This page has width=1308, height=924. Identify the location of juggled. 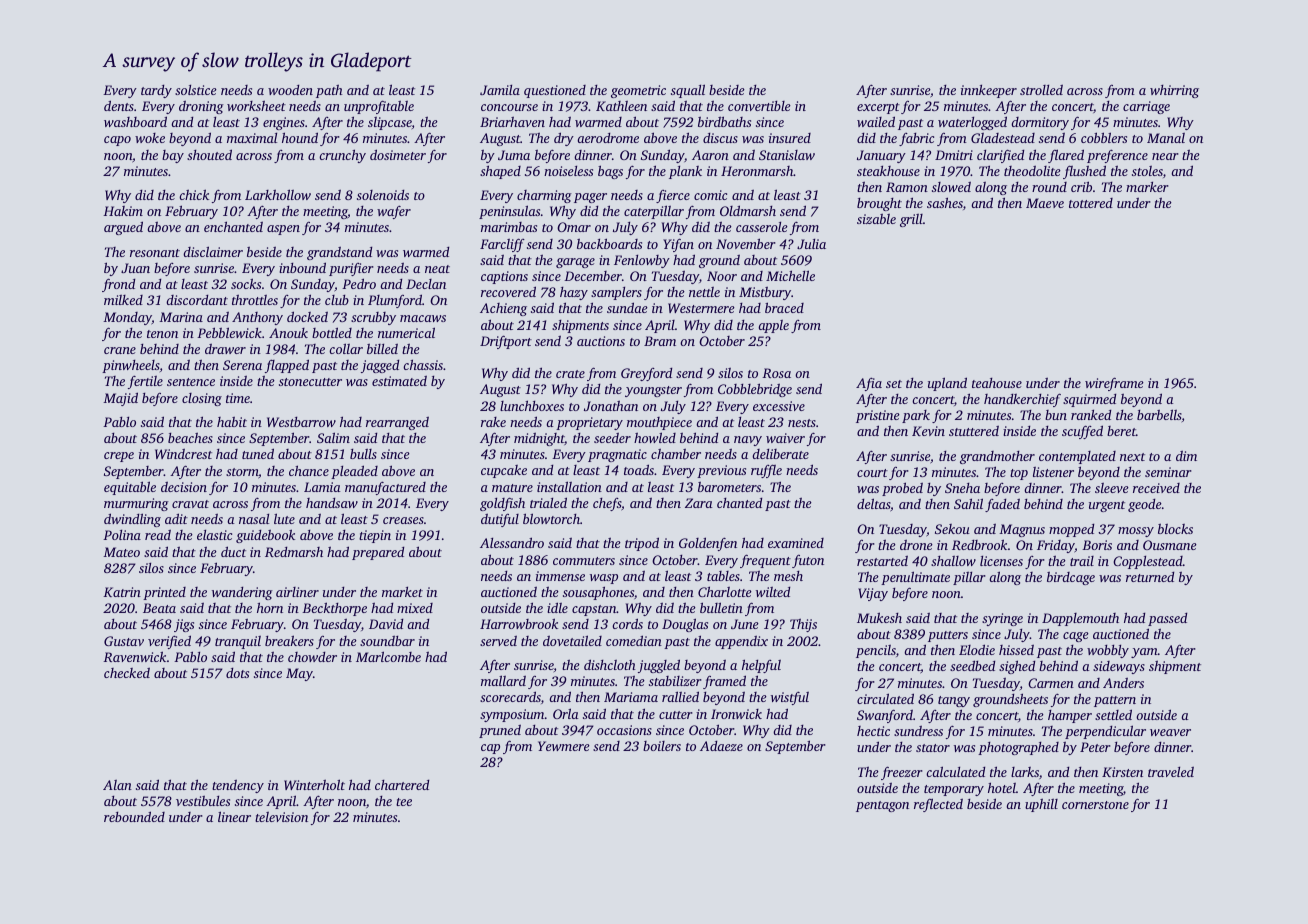
(659, 666).
